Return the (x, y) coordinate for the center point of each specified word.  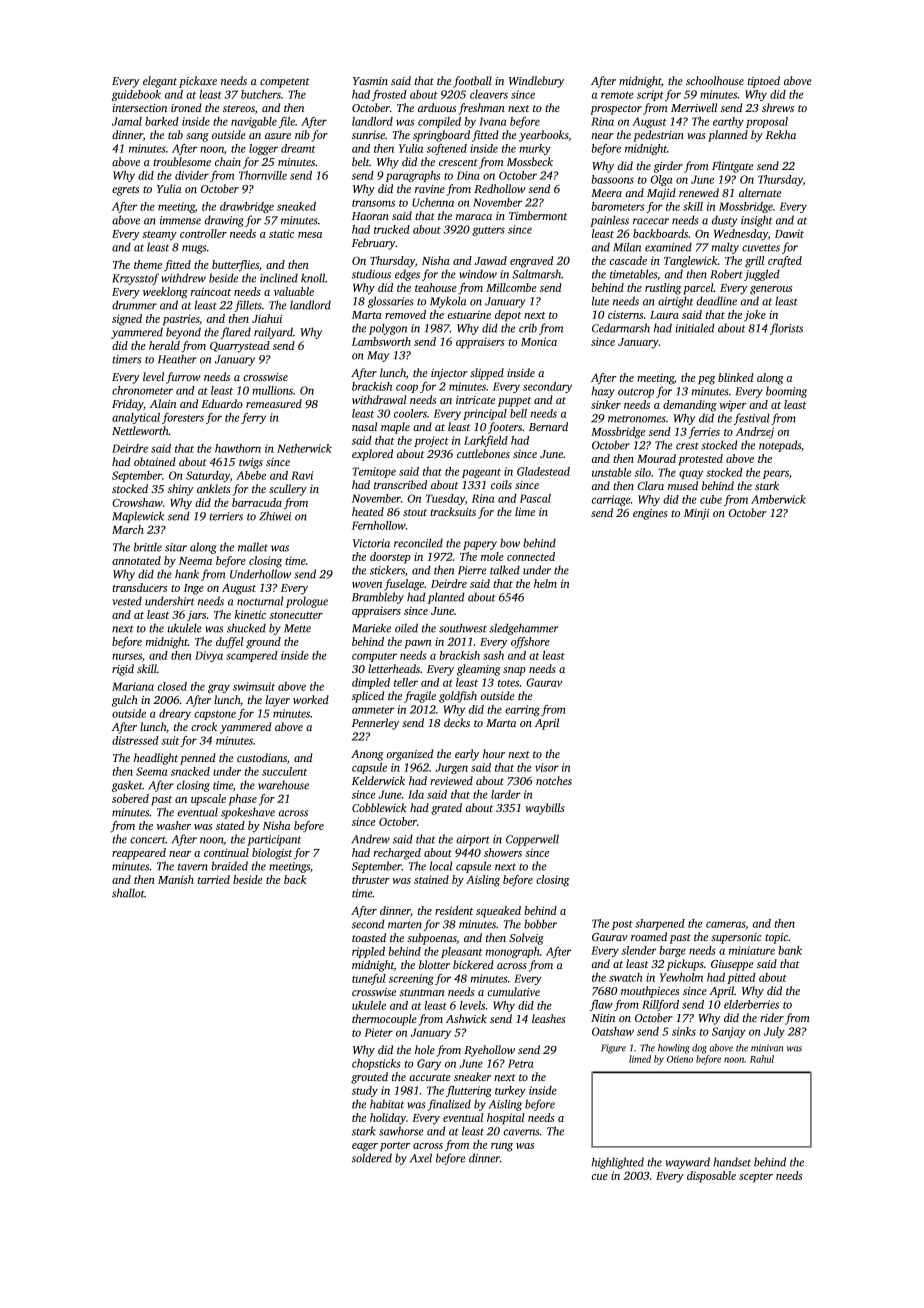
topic (776, 938)
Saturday (208, 476)
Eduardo (222, 403)
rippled (368, 952)
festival (752, 419)
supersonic (736, 938)
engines (650, 514)
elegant (160, 82)
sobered (130, 798)
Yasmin (370, 81)
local (441, 866)
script (650, 95)
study (365, 1091)
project (431, 441)
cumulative (514, 991)
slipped (487, 374)
